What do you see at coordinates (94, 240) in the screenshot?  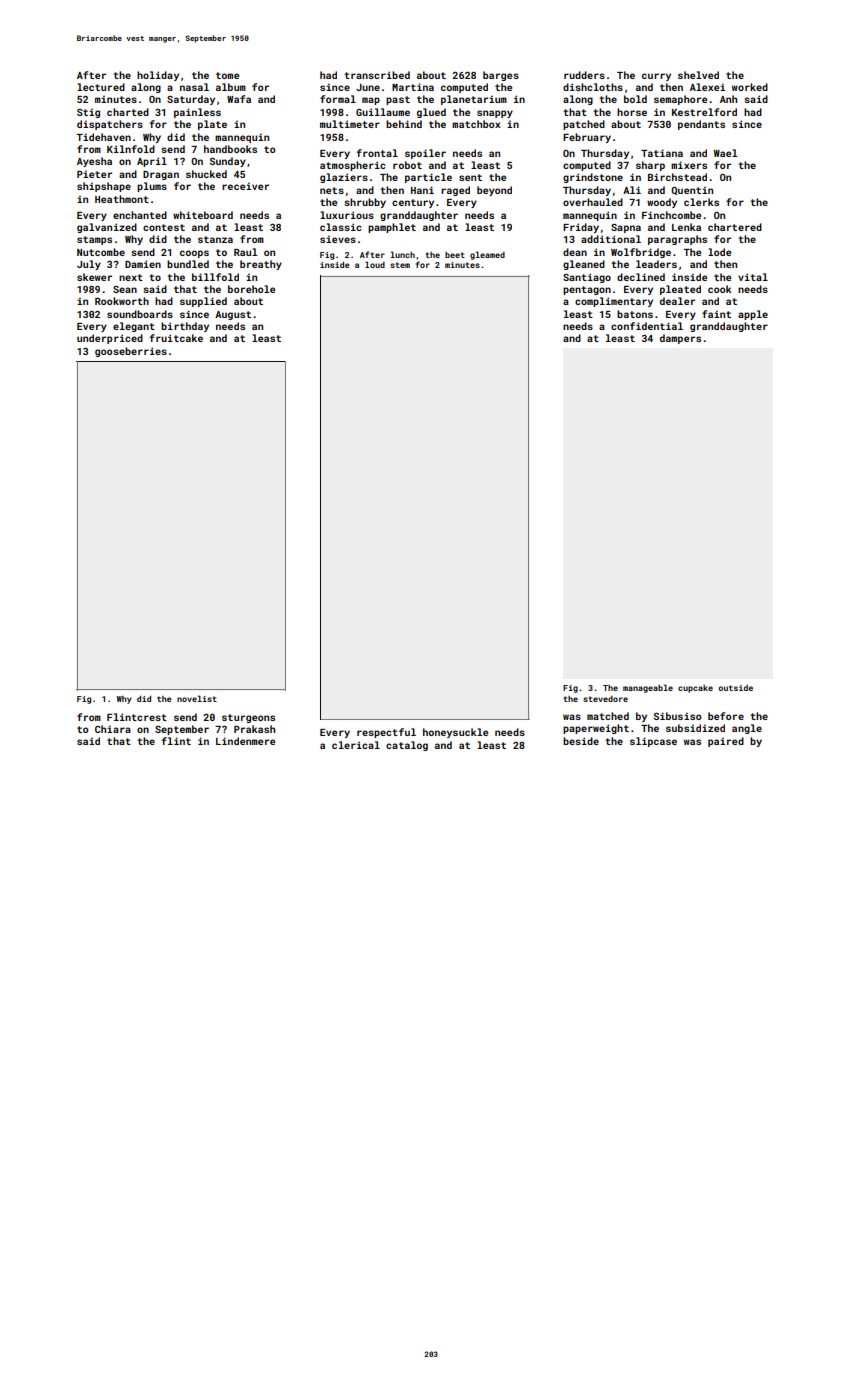 I see `stamps` at bounding box center [94, 240].
